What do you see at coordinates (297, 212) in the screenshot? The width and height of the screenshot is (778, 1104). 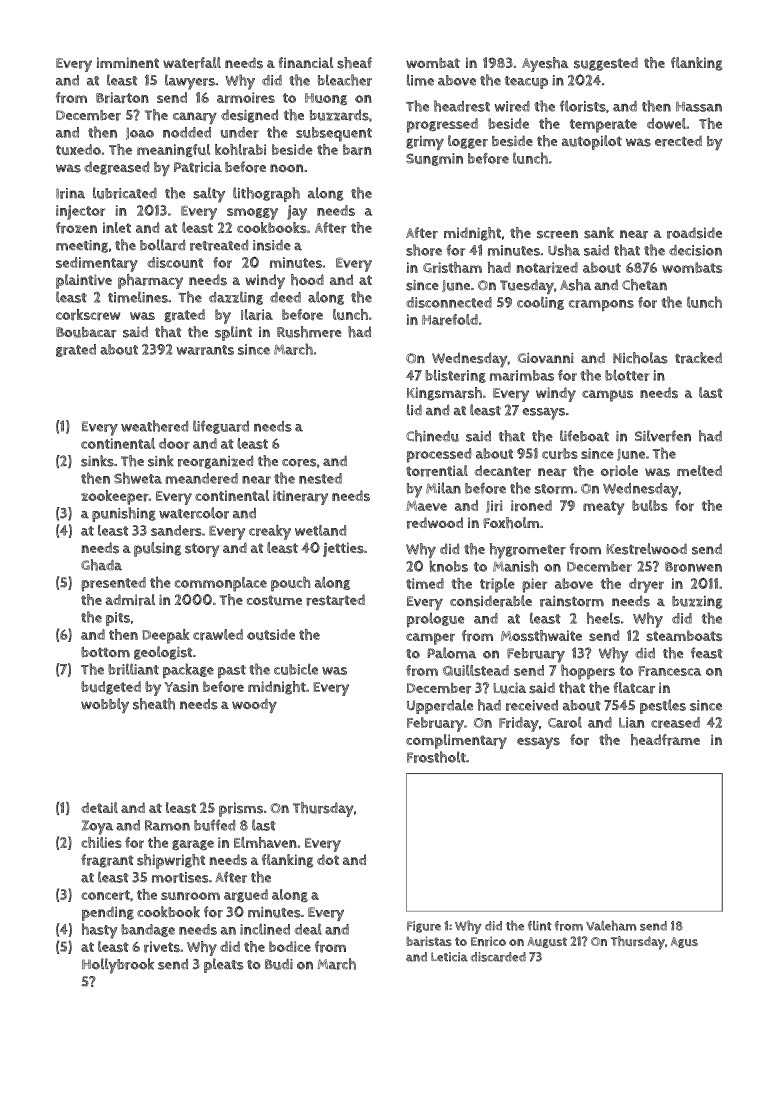 I see `jay` at bounding box center [297, 212].
